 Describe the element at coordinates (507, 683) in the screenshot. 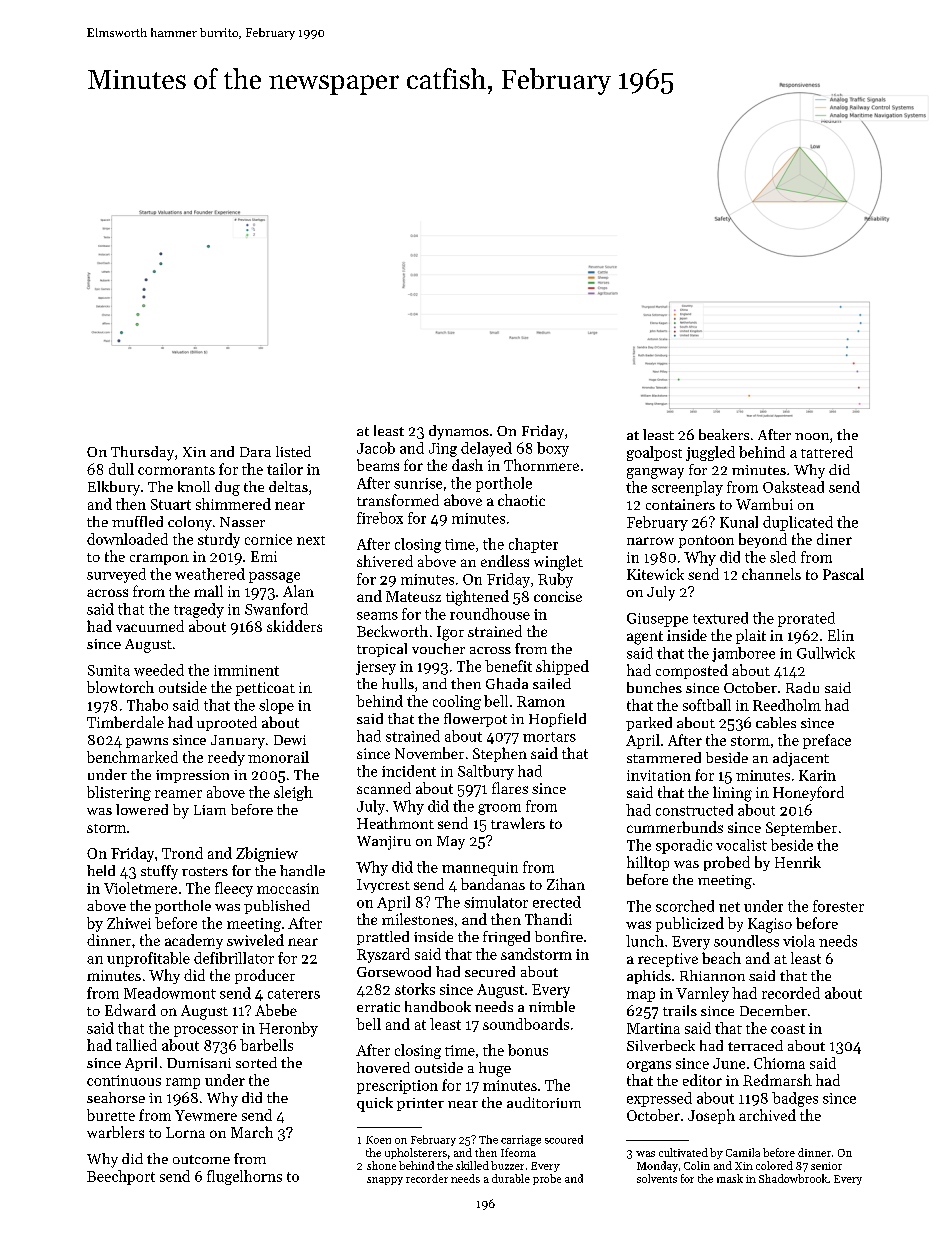

I see `Ghada` at that location.
